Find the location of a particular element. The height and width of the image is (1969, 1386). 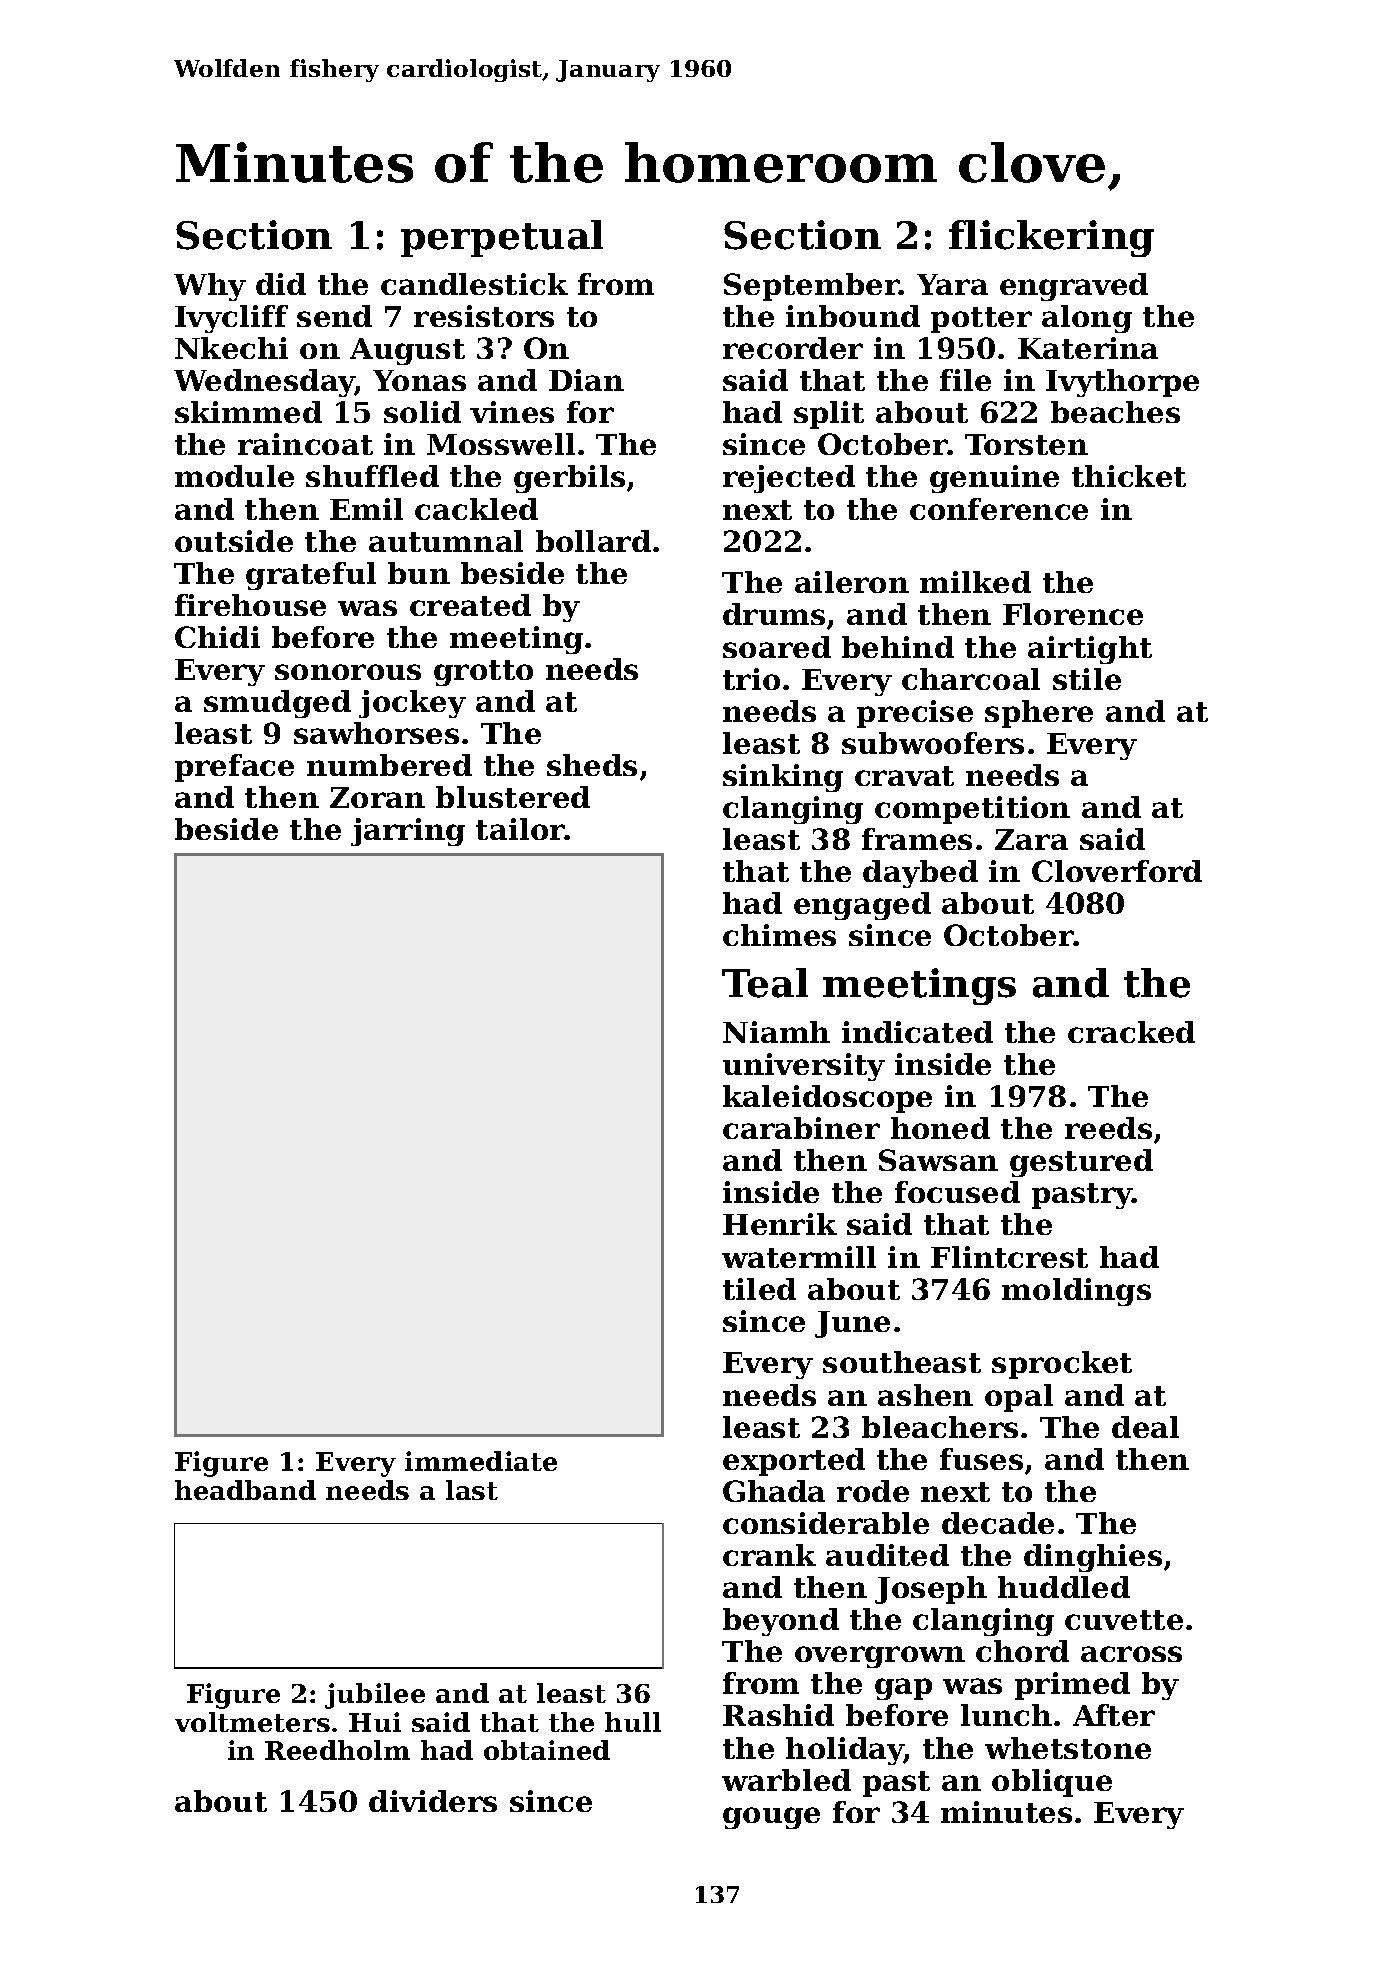

Teal is located at coordinates (765, 983).
